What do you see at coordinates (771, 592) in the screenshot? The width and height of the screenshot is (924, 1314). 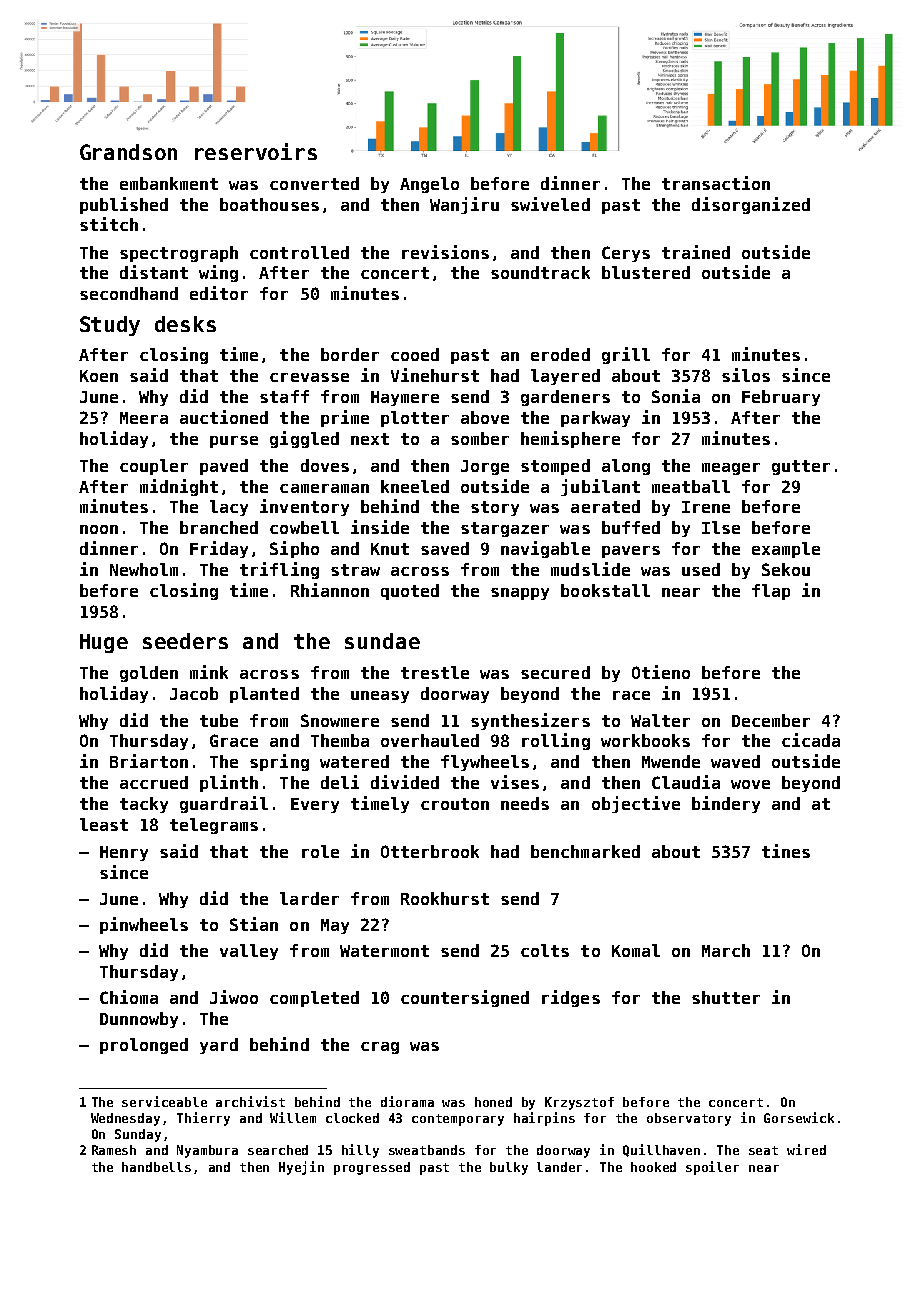 I see `flap` at bounding box center [771, 592].
